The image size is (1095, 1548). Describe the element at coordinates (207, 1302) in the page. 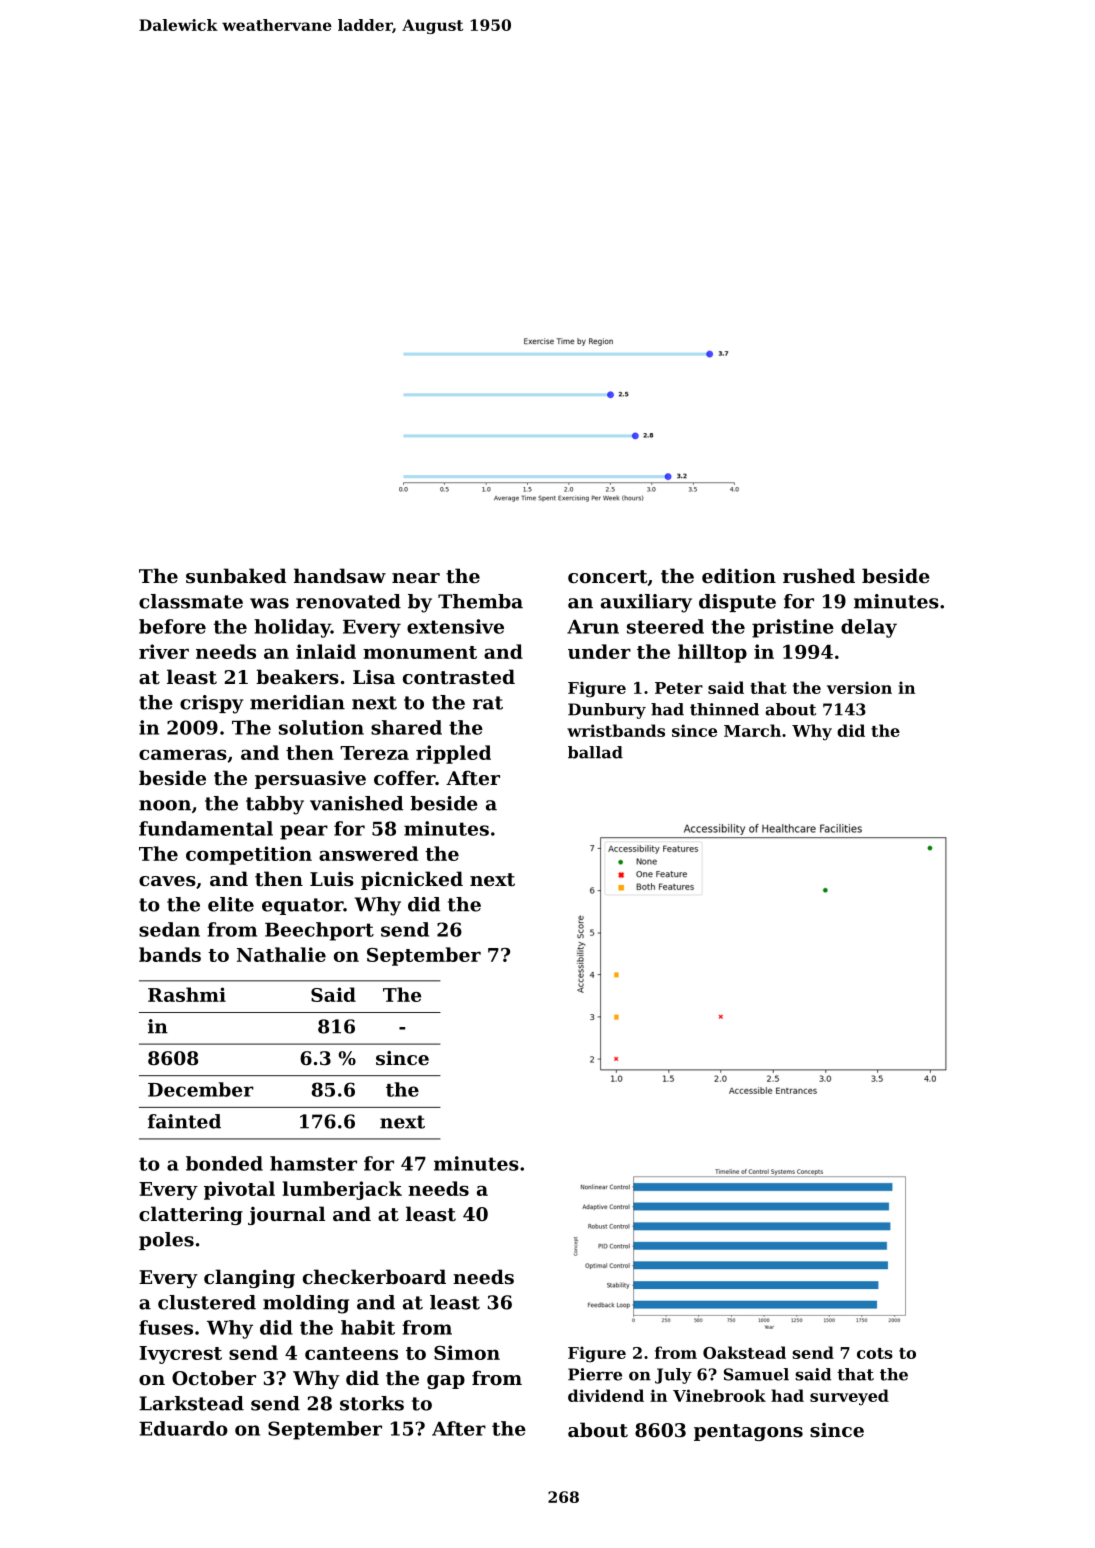

I see `clustered` at that location.
